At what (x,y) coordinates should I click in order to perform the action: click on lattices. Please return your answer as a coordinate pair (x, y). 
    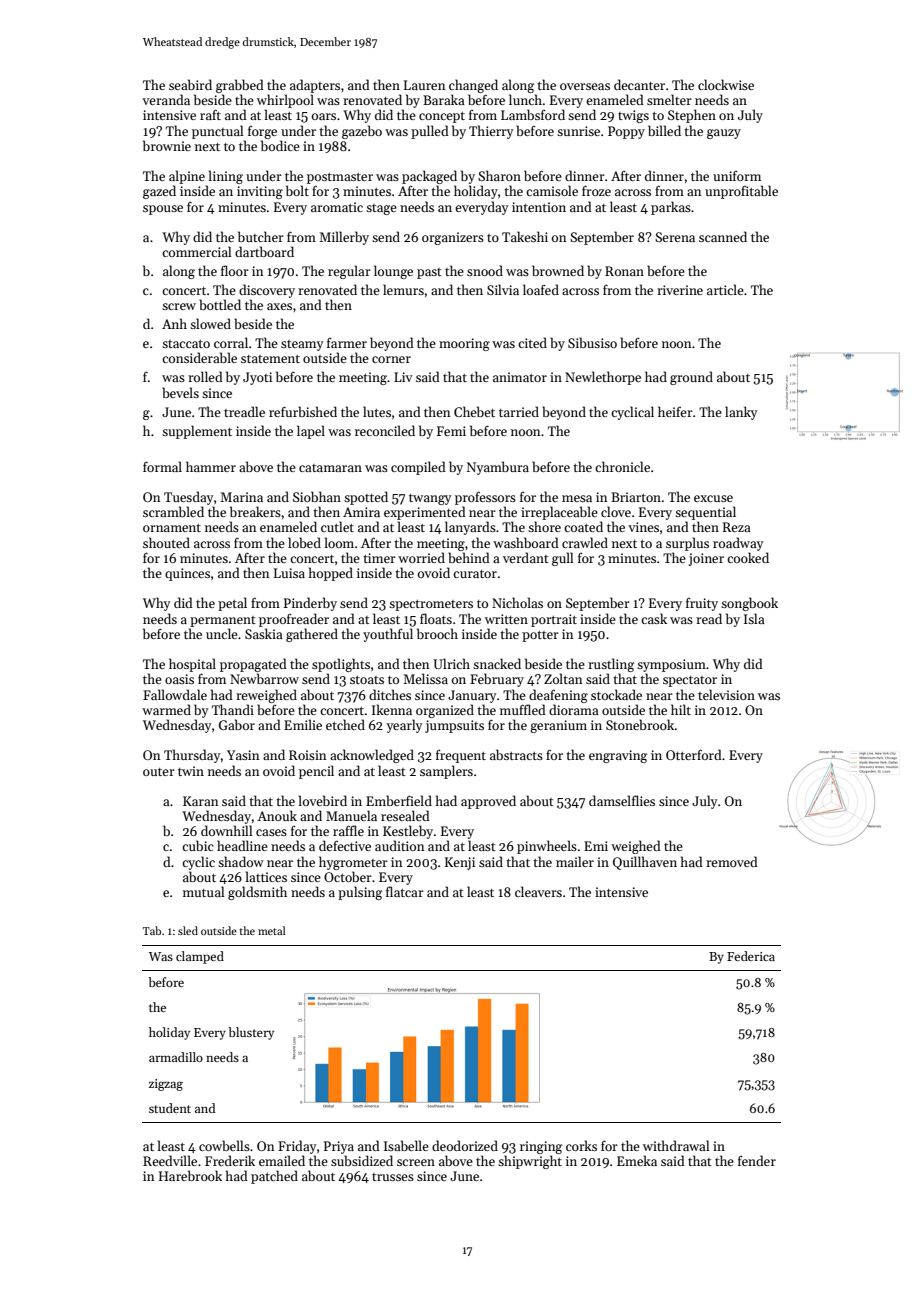
    Looking at the image, I should click on (266, 876).
